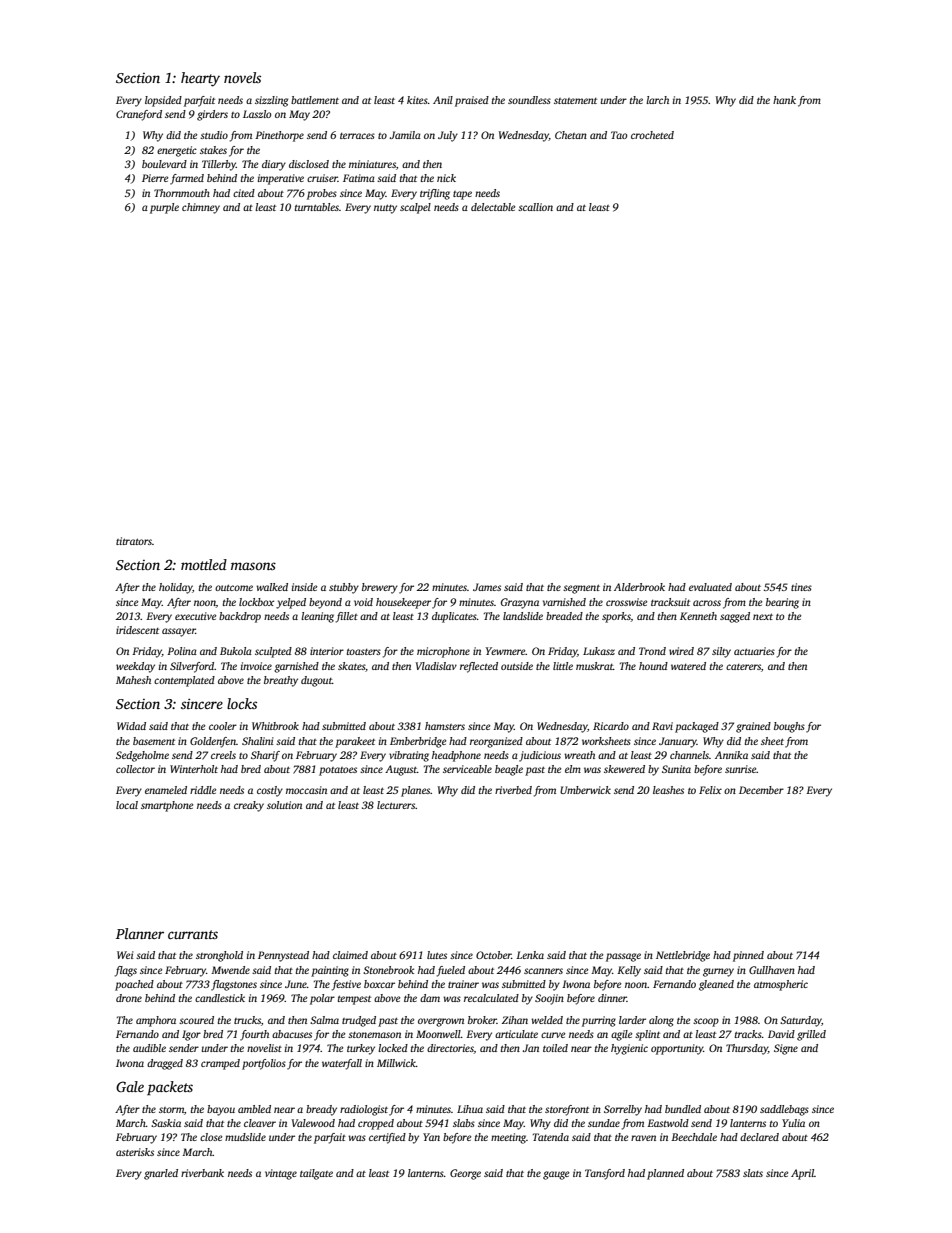 Image resolution: width=952 pixels, height=1233 pixels. I want to click on vintage, so click(281, 1174).
